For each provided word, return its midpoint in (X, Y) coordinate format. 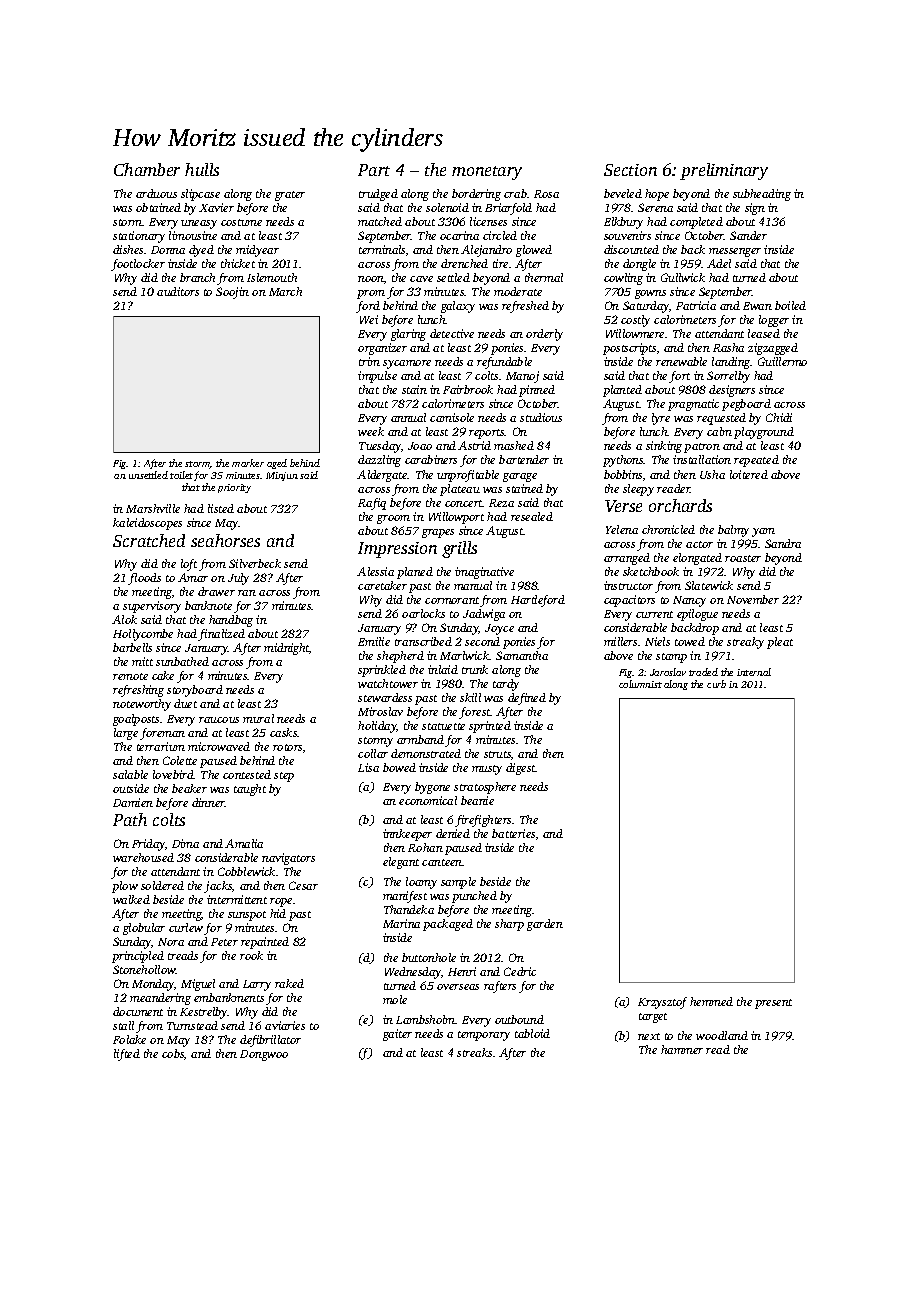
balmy (733, 531)
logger (774, 321)
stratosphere (485, 788)
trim (369, 361)
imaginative (484, 573)
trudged (378, 195)
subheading (762, 195)
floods (144, 579)
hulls (202, 169)
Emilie (374, 641)
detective (452, 333)
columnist (640, 684)
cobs (173, 1053)
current (654, 614)
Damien (133, 802)
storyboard (195, 691)
